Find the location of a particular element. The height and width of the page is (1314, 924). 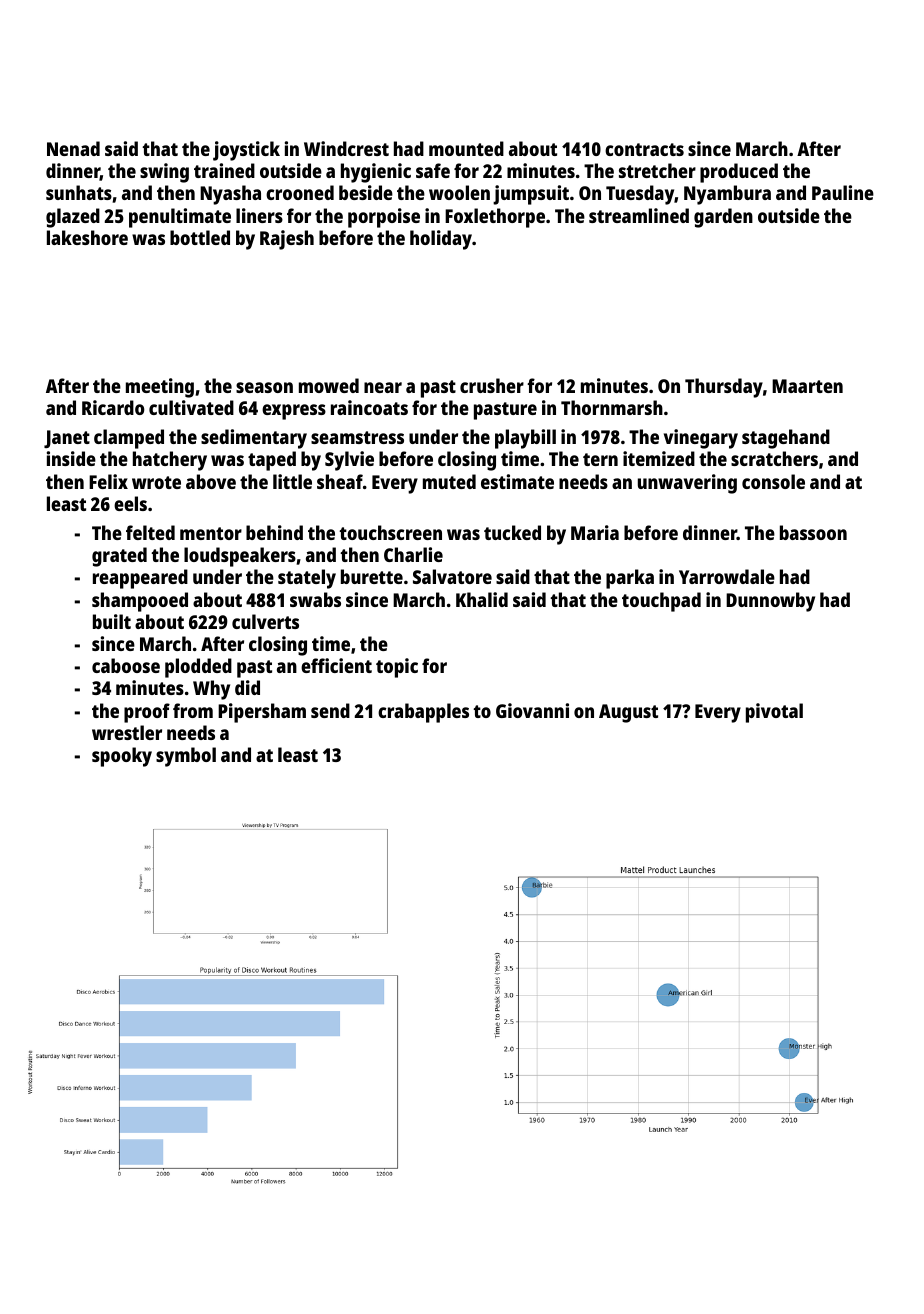

pivotal is located at coordinates (774, 713).
